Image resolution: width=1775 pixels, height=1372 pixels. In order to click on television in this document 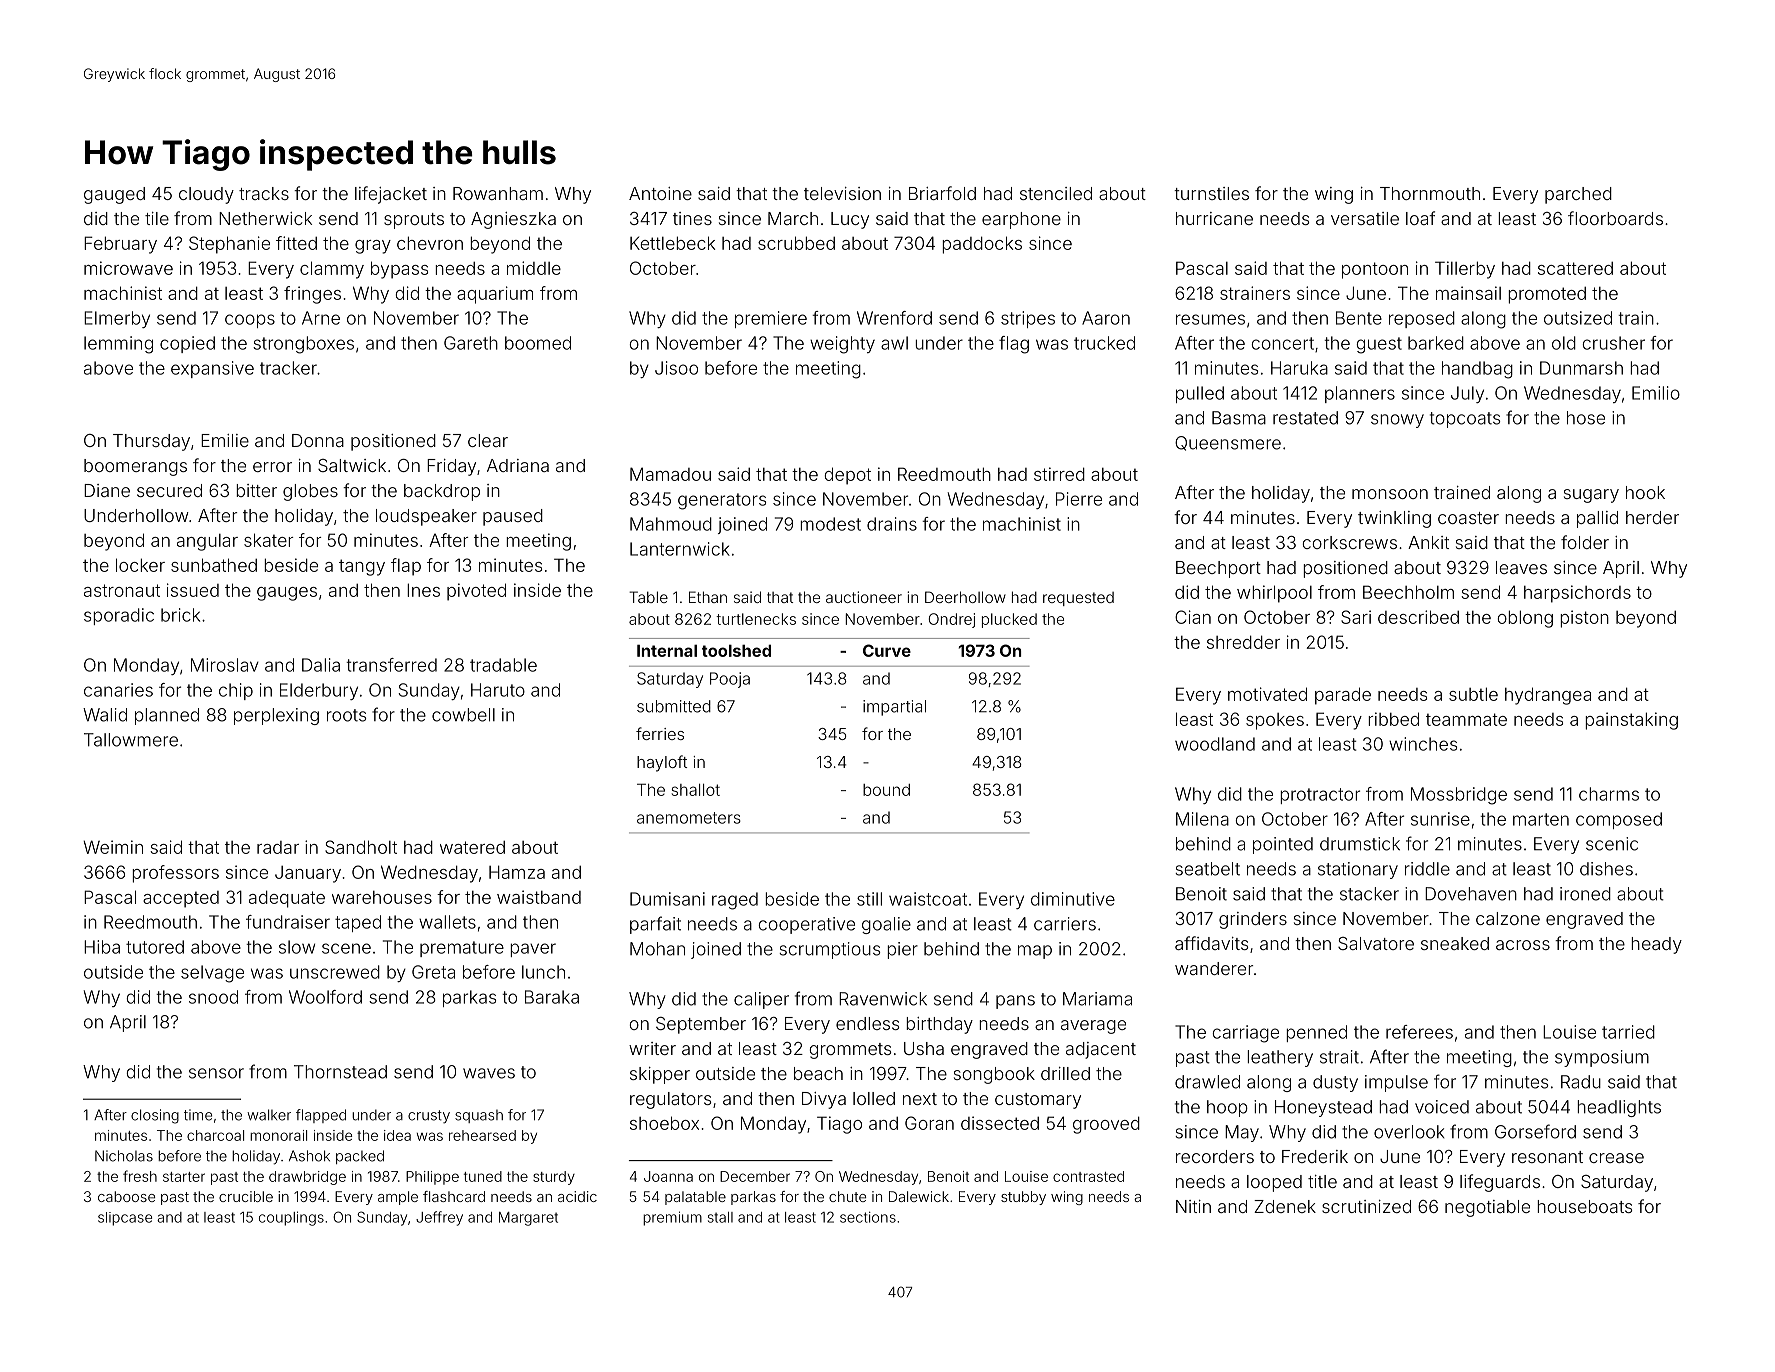, I will do `click(842, 193)`.
